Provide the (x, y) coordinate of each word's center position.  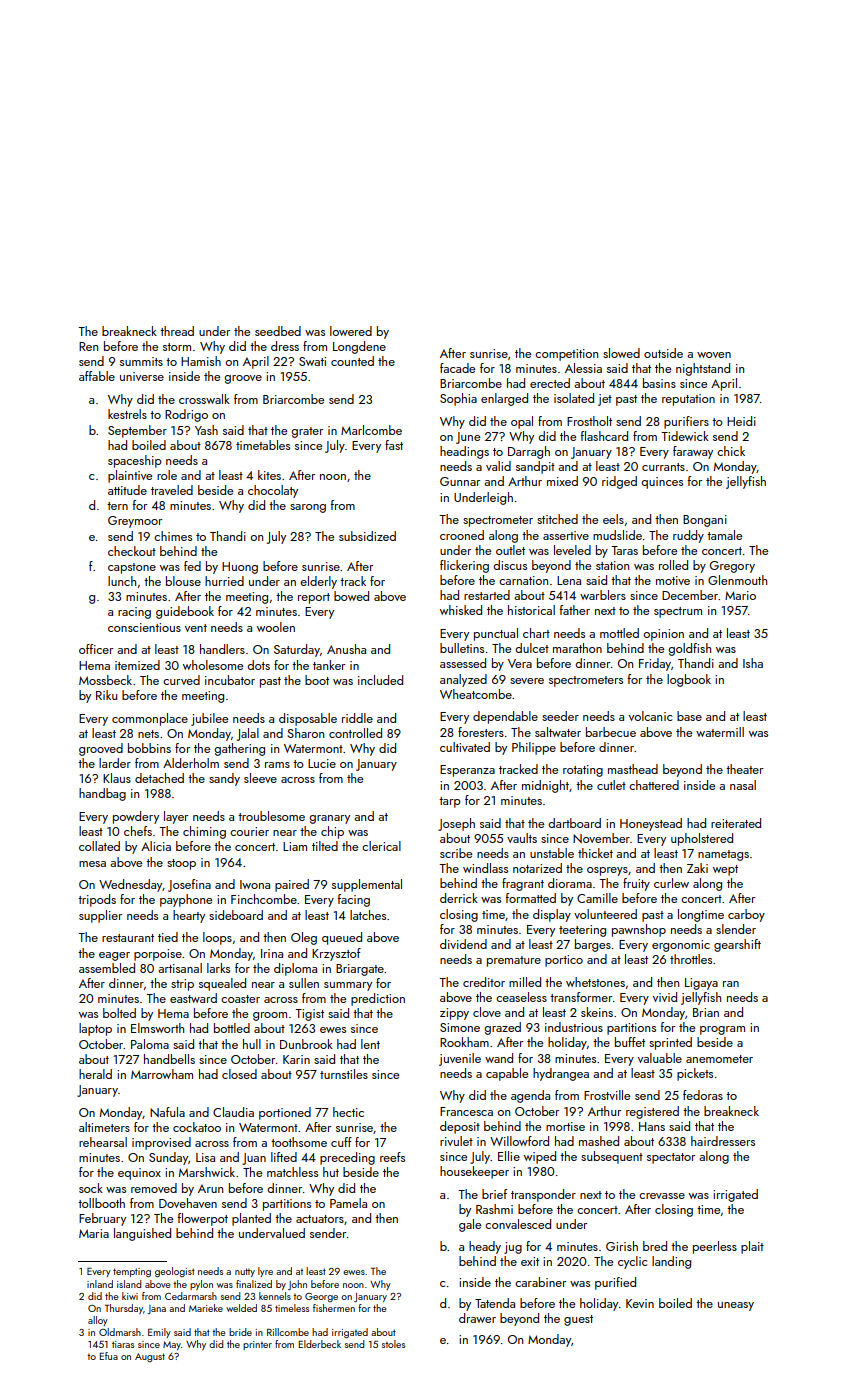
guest (578, 1320)
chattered (654, 785)
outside (663, 353)
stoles (393, 1344)
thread (177, 331)
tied (168, 937)
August (150, 1357)
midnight (545, 786)
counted (352, 361)
